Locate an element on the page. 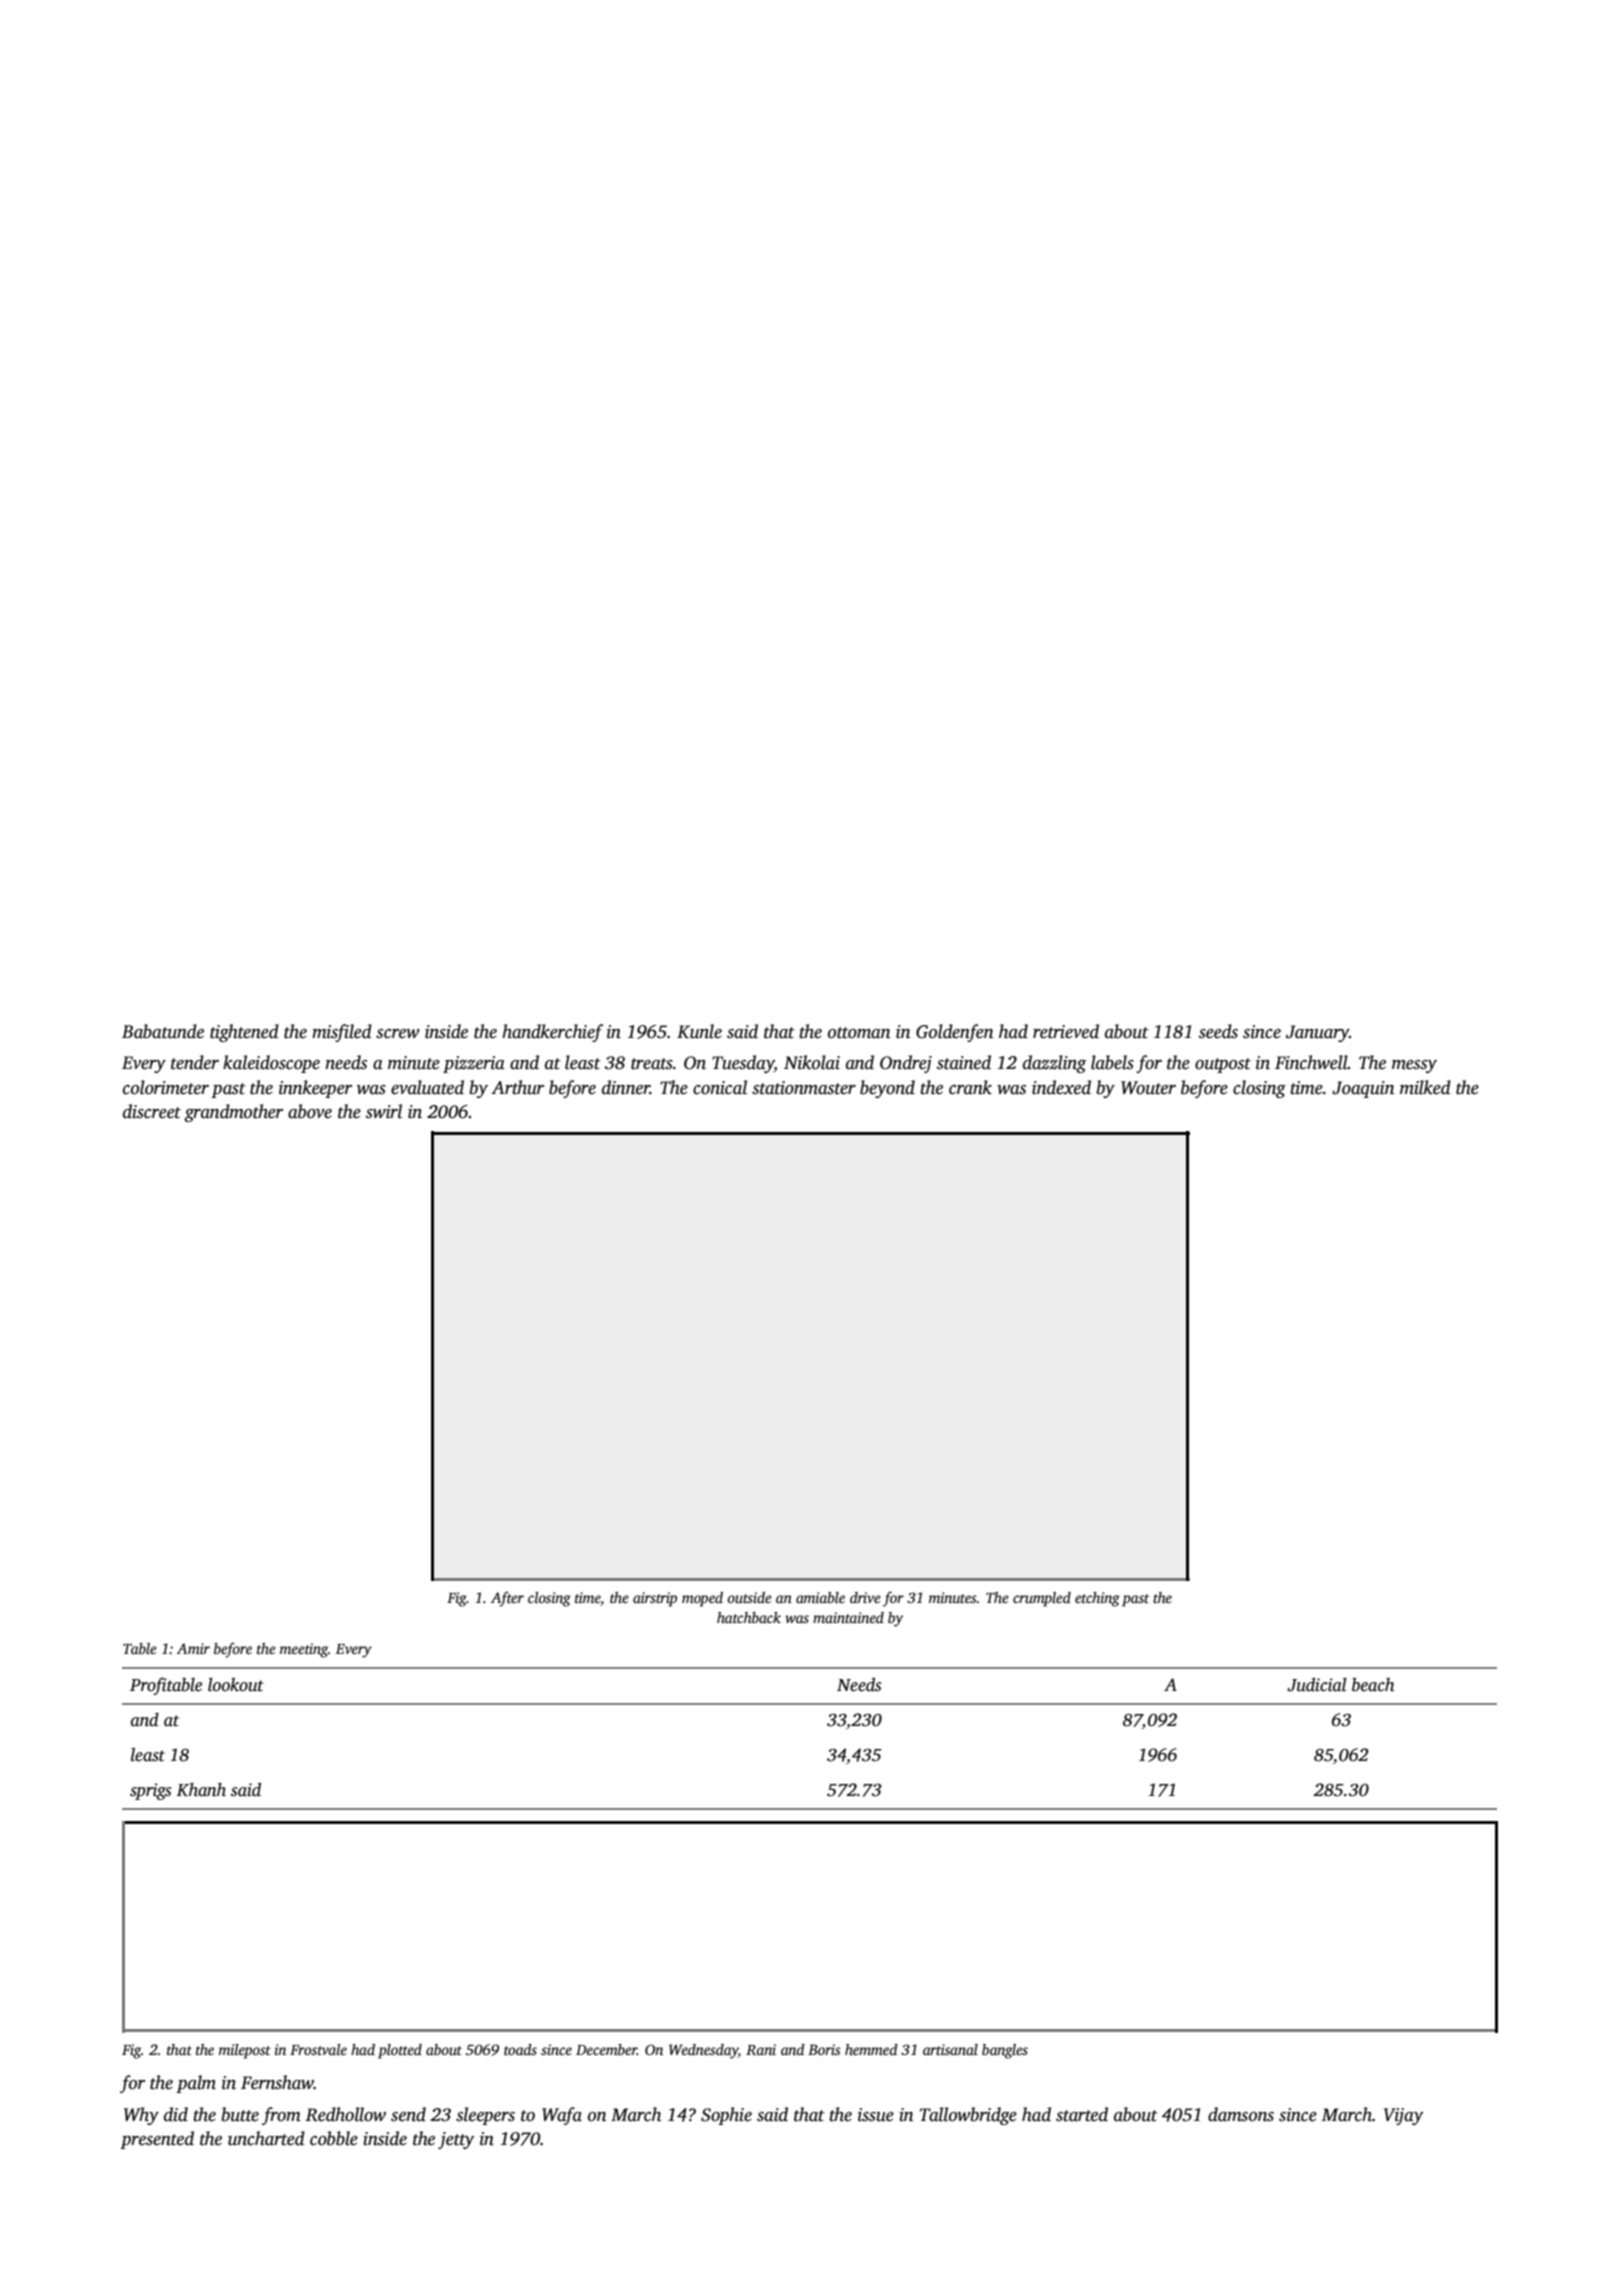  Wafa is located at coordinates (562, 2116).
